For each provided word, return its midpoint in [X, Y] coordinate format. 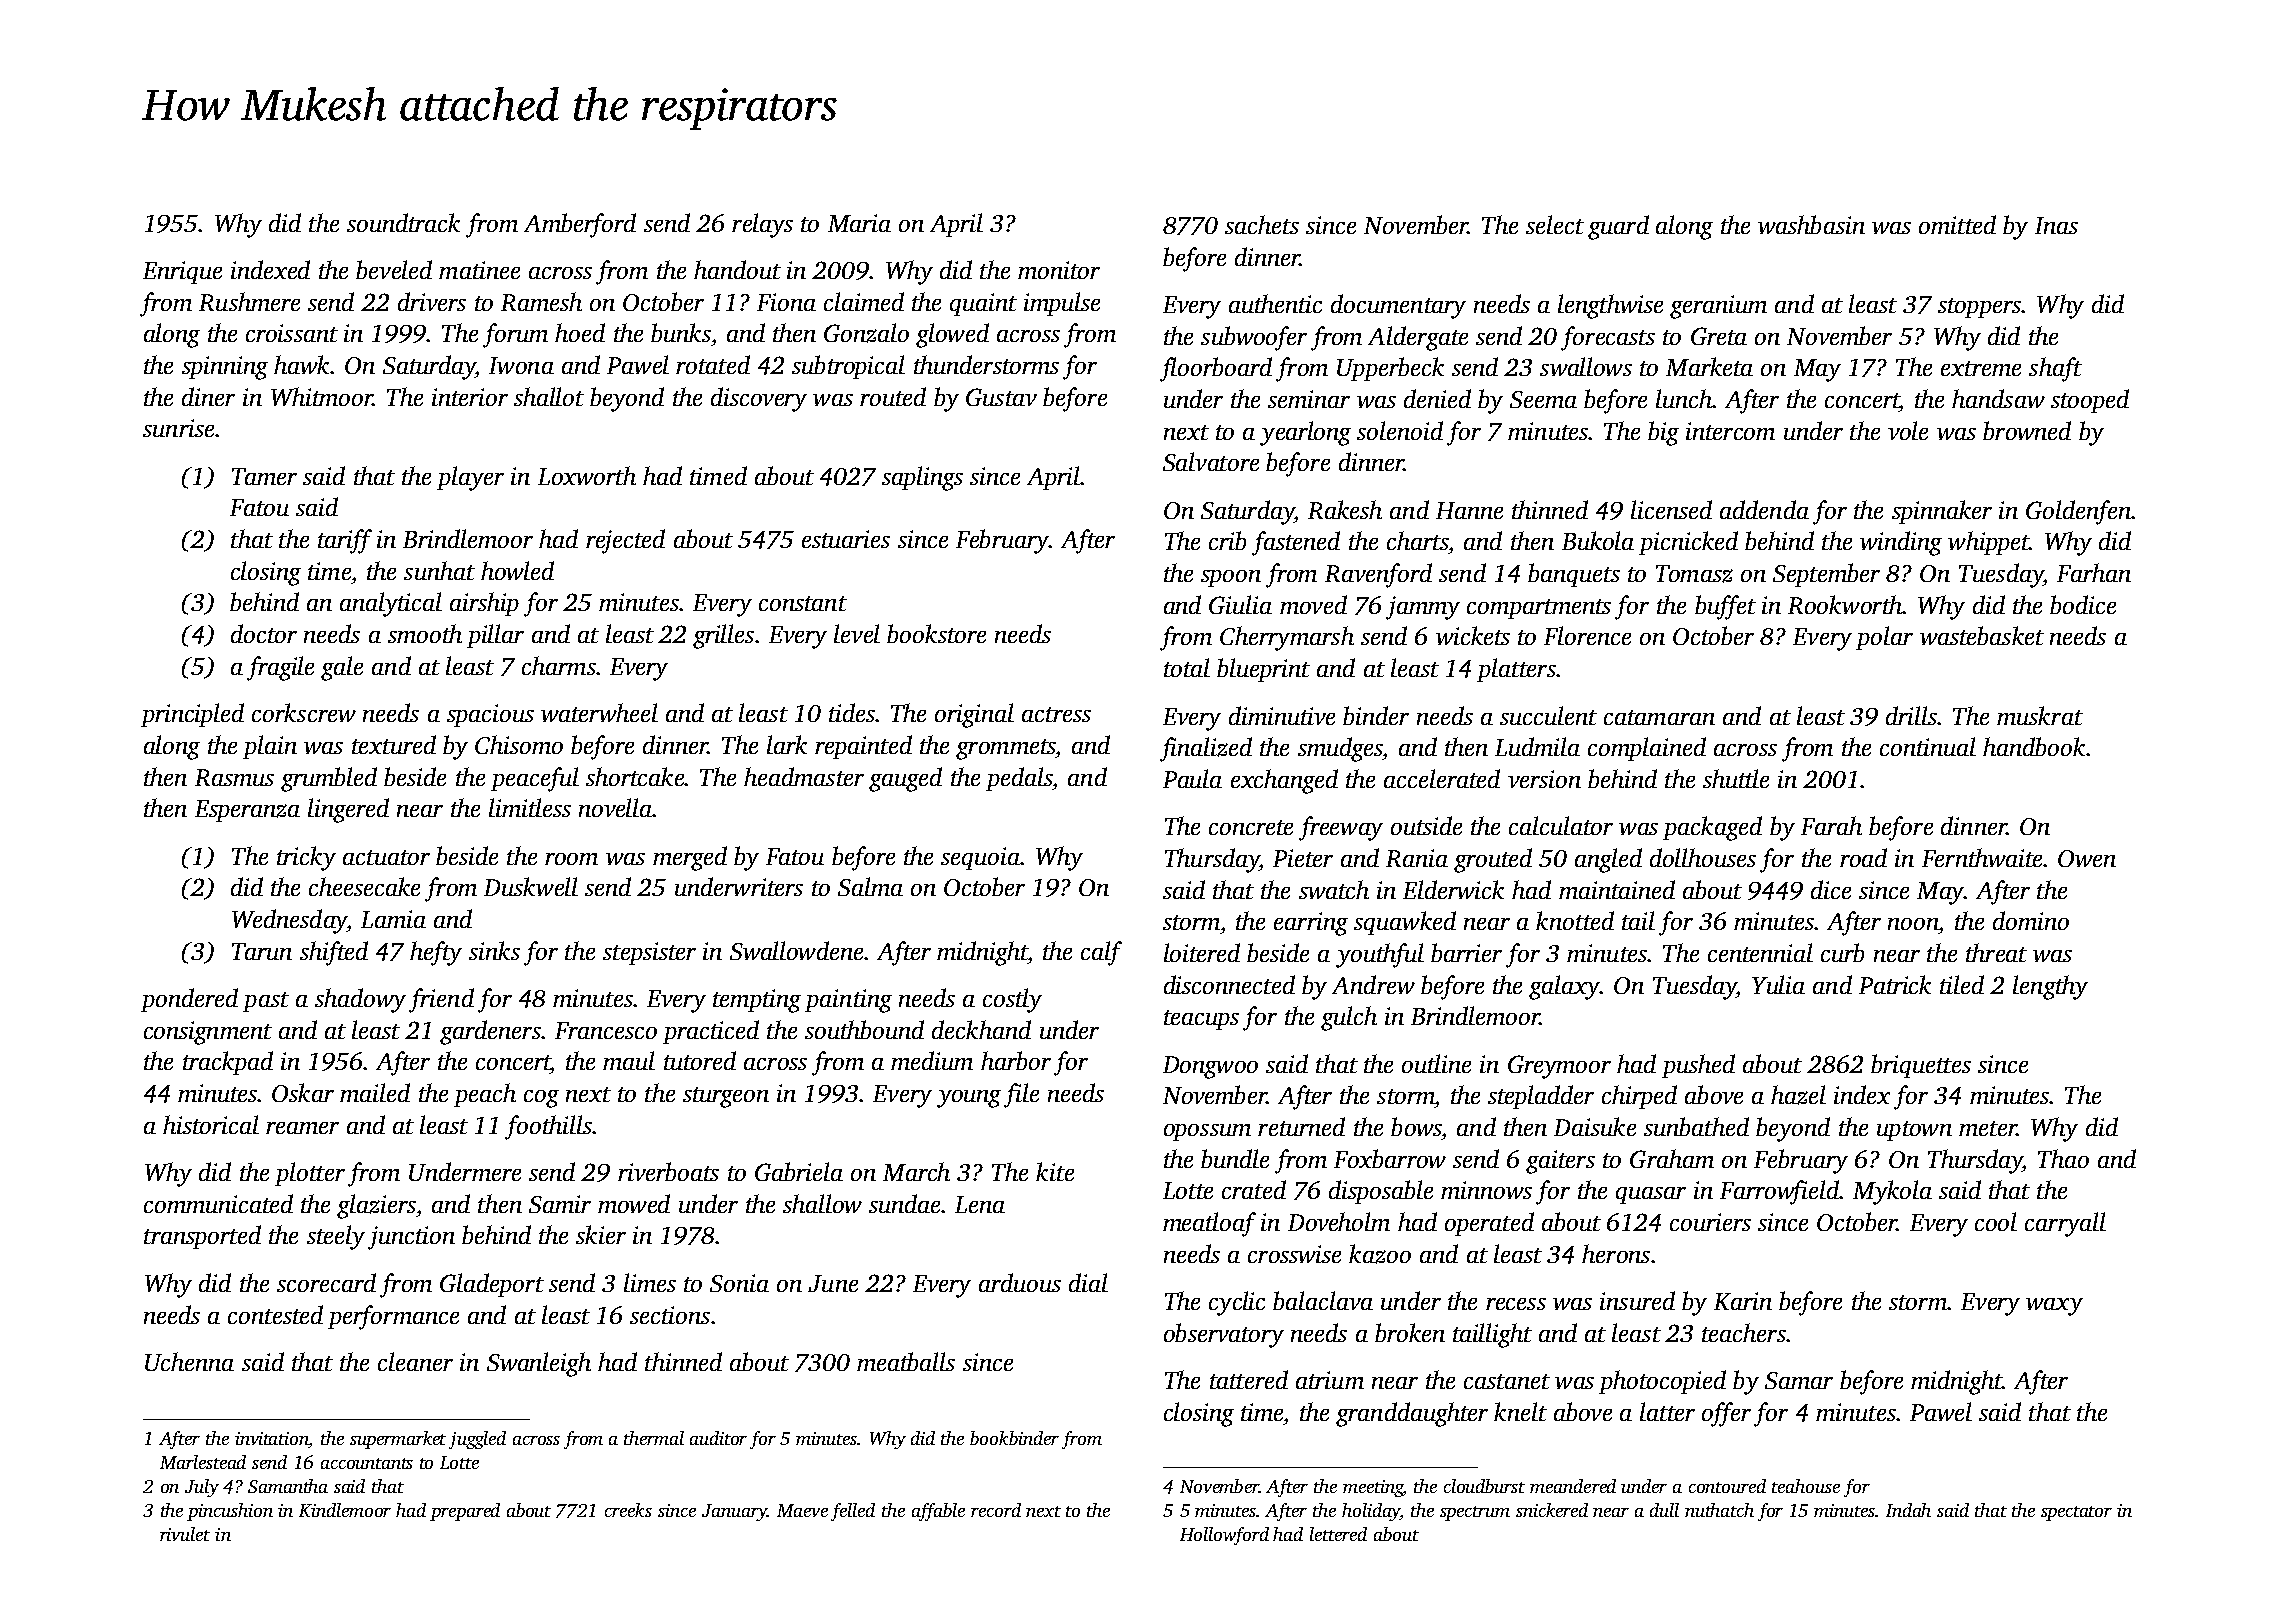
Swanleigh [539, 1364]
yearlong [1305, 433]
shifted [334, 953]
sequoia [980, 858]
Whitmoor [322, 396]
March [916, 1171]
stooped [2090, 401]
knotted [1575, 920]
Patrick [1895, 984]
